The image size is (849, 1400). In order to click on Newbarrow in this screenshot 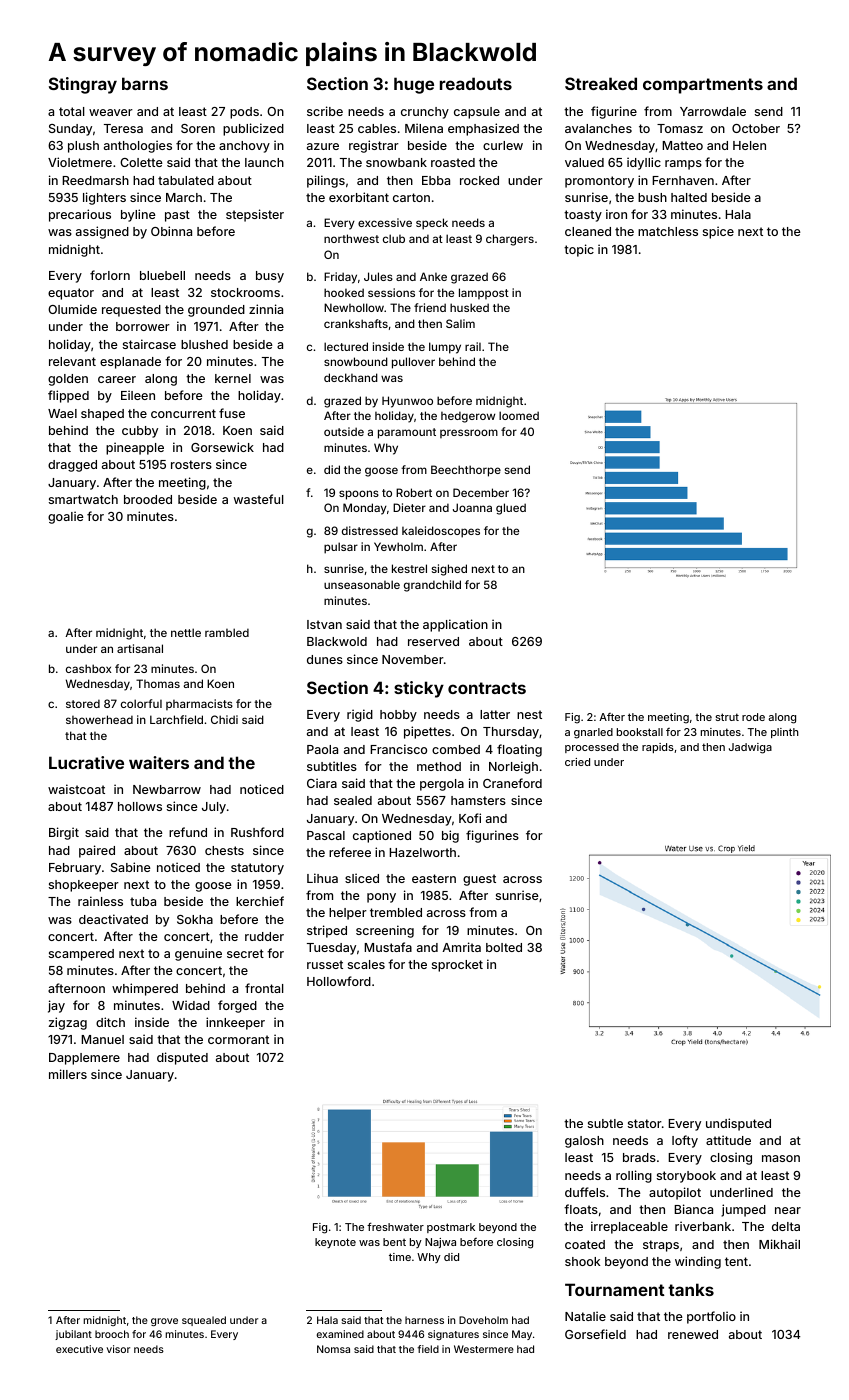, I will do `click(167, 789)`.
